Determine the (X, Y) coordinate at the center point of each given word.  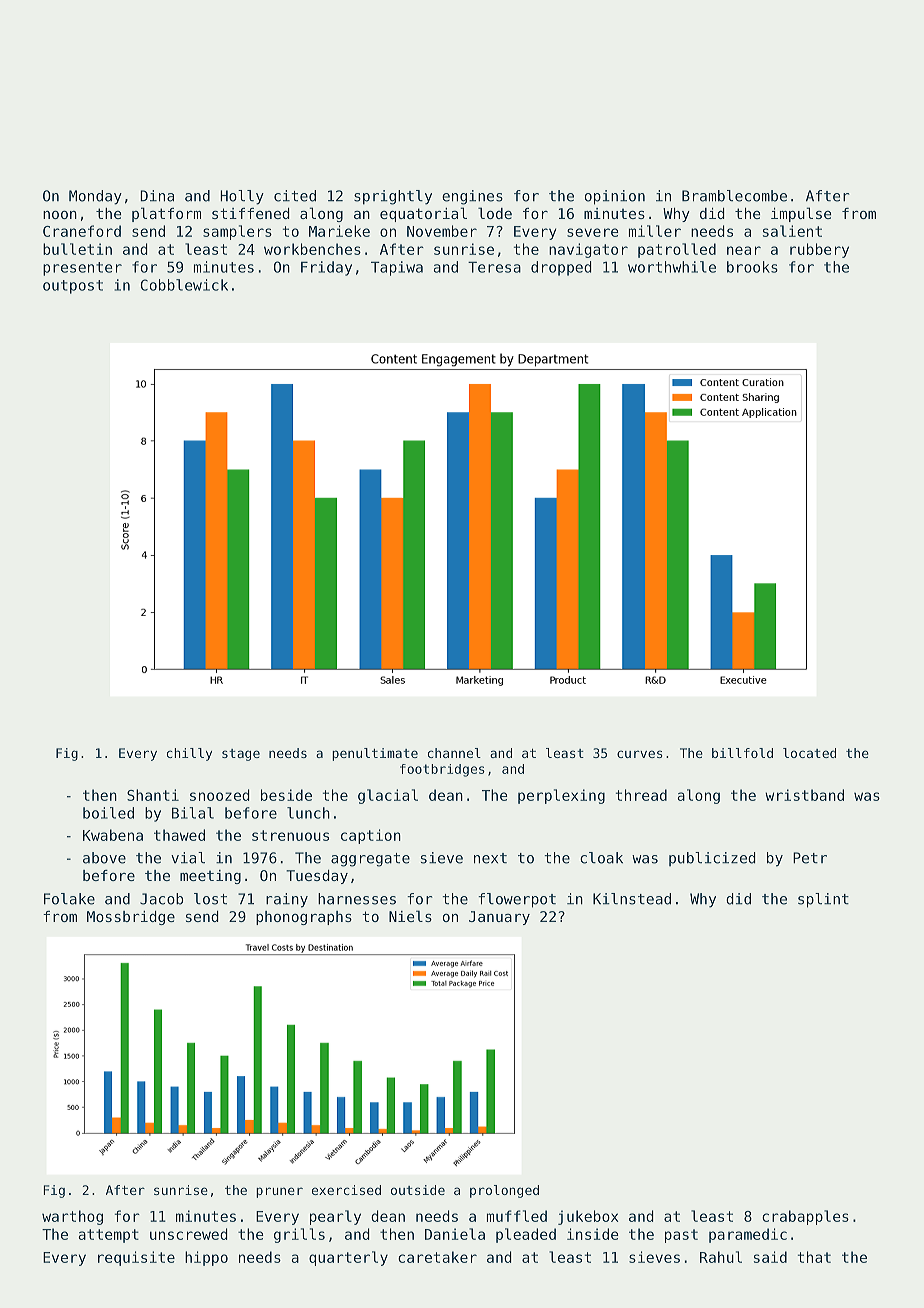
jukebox (588, 1217)
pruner (279, 1192)
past (681, 1236)
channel (454, 753)
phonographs (304, 918)
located (809, 753)
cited (295, 196)
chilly (189, 754)
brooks (752, 267)
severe (593, 232)
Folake (69, 899)
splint (823, 900)
